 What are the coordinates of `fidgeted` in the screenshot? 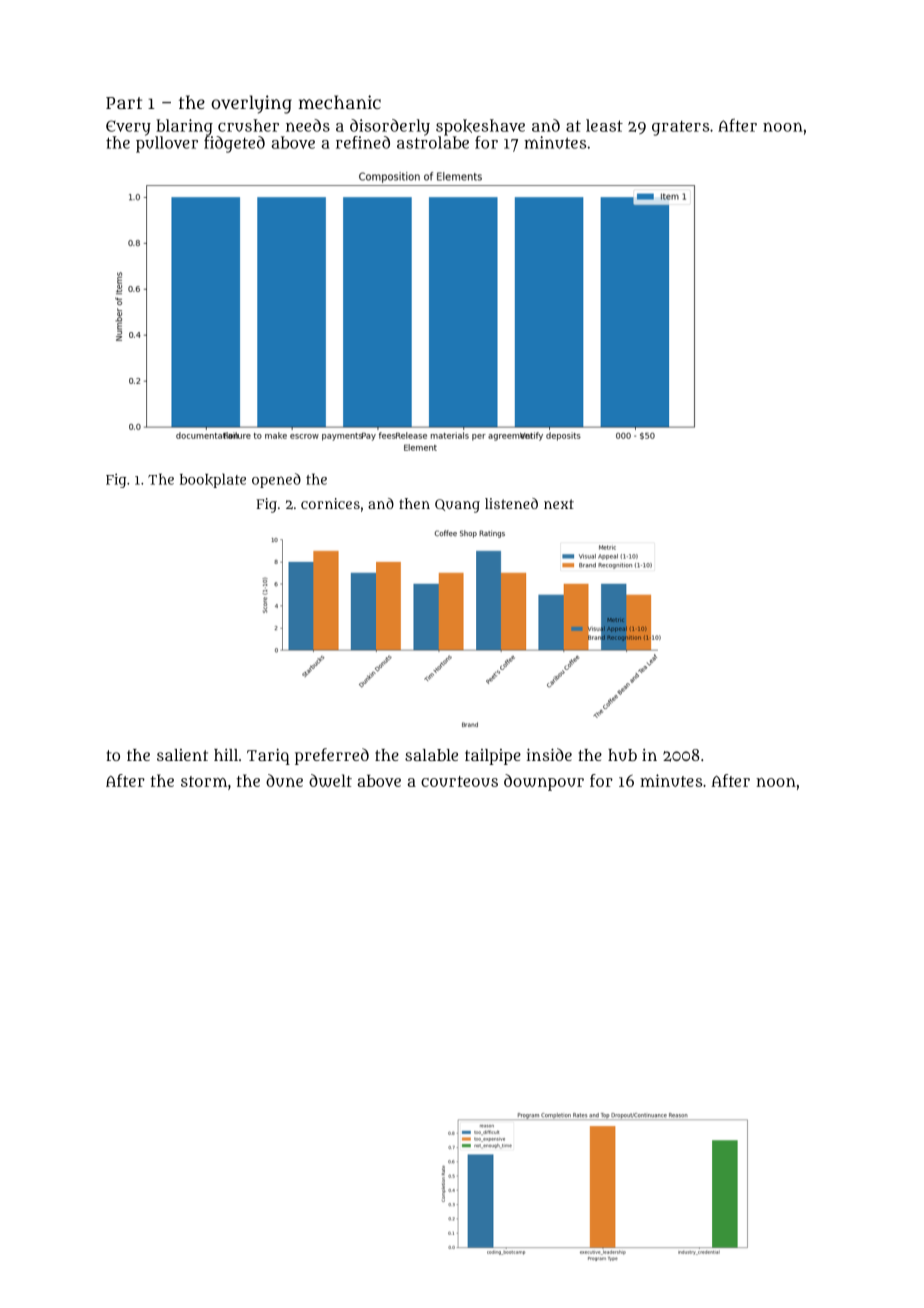 It's located at (234, 144).
